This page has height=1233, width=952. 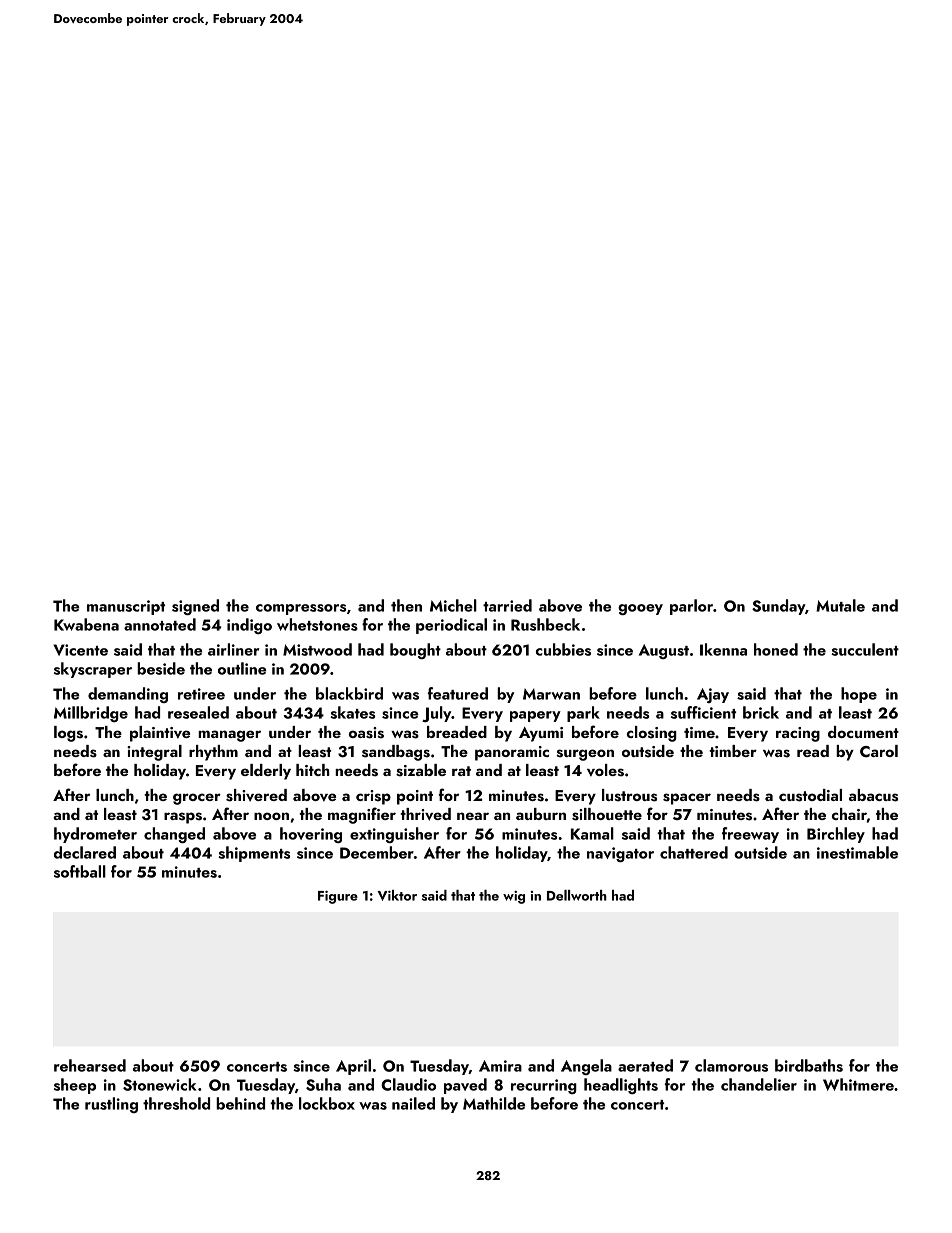 I want to click on birdbaths, so click(x=809, y=1065).
